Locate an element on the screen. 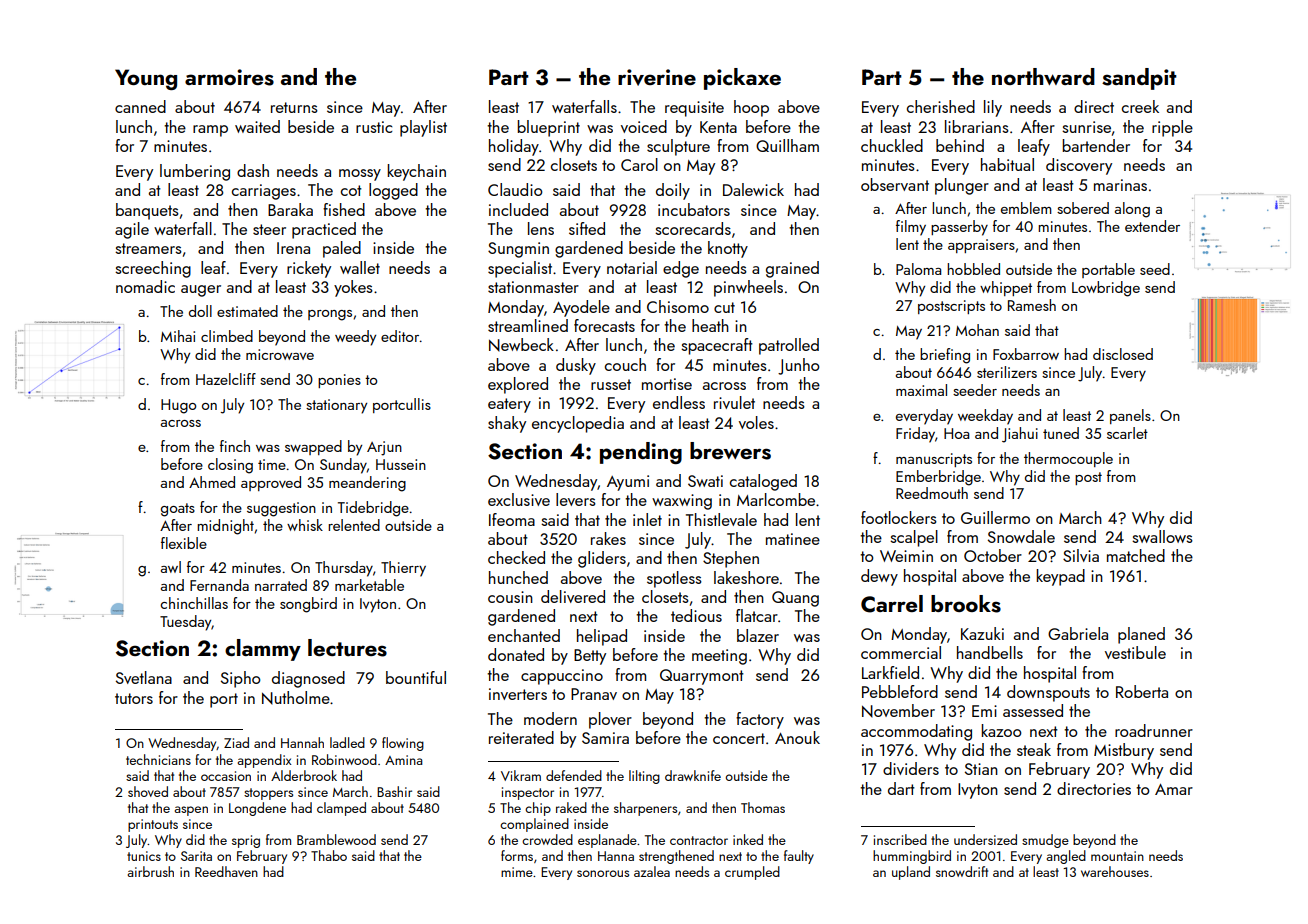 This screenshot has width=1308, height=924. warehouses is located at coordinates (1115, 871).
